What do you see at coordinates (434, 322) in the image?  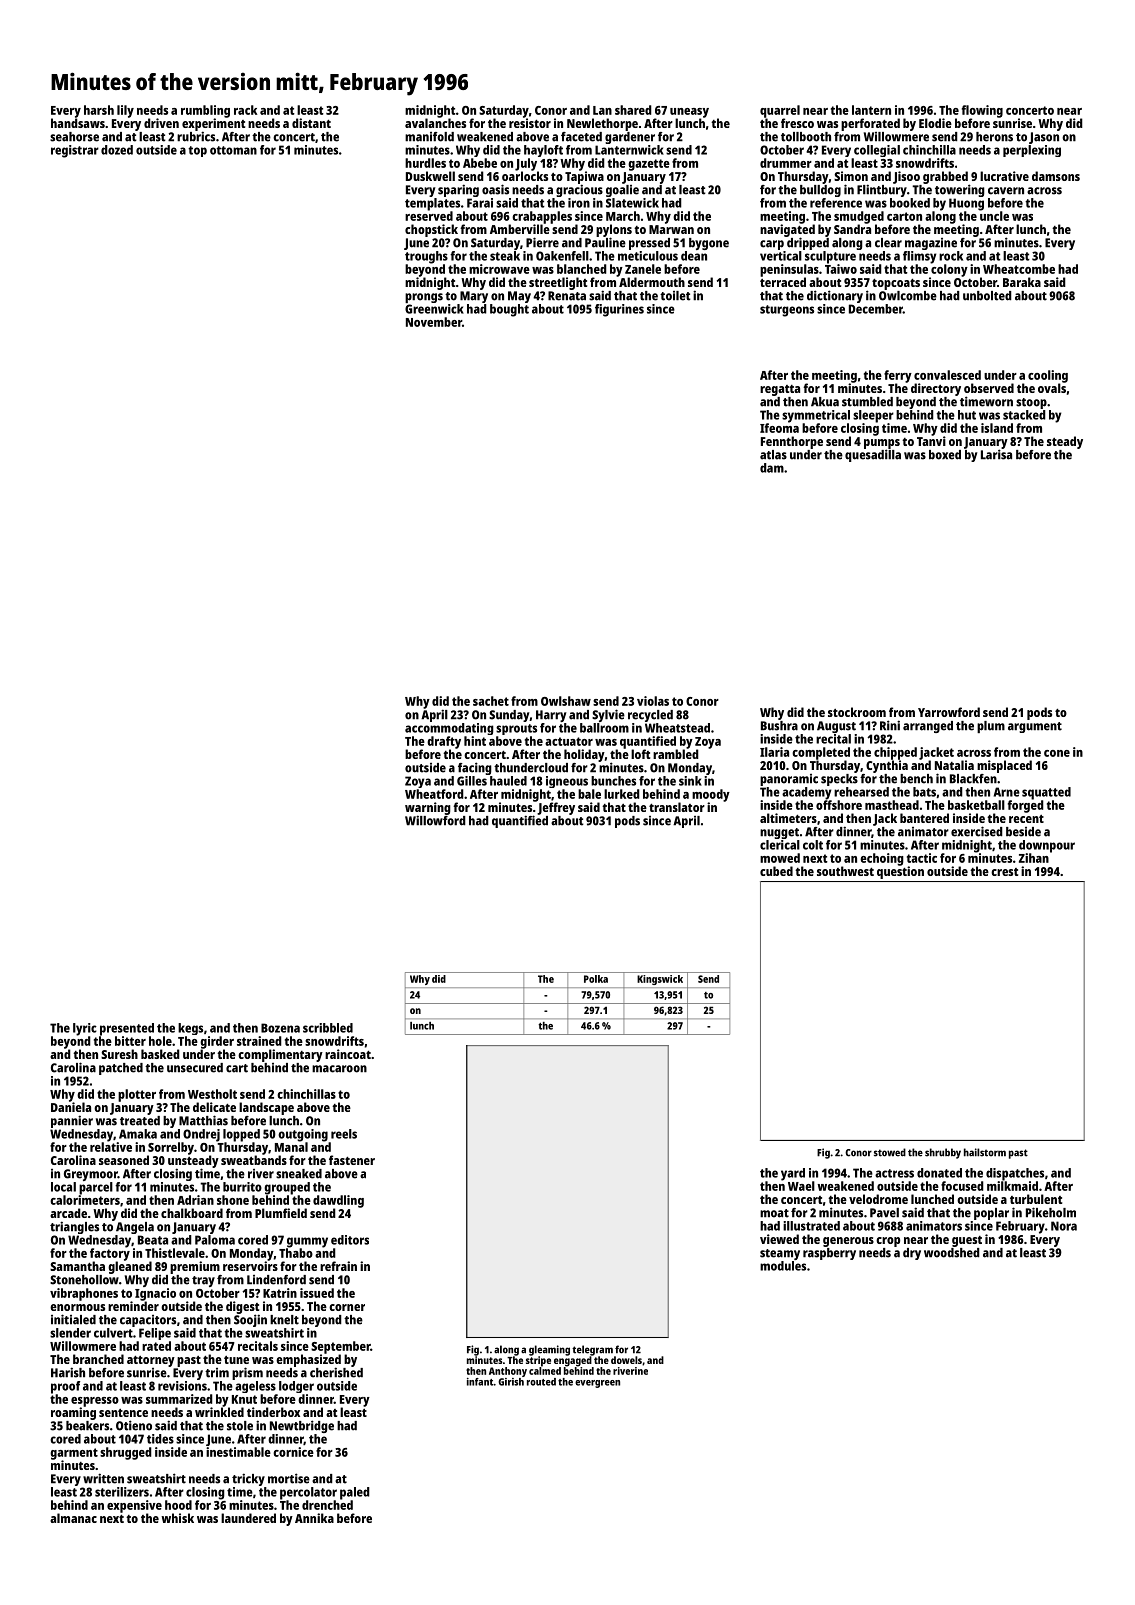 I see `November` at bounding box center [434, 322].
